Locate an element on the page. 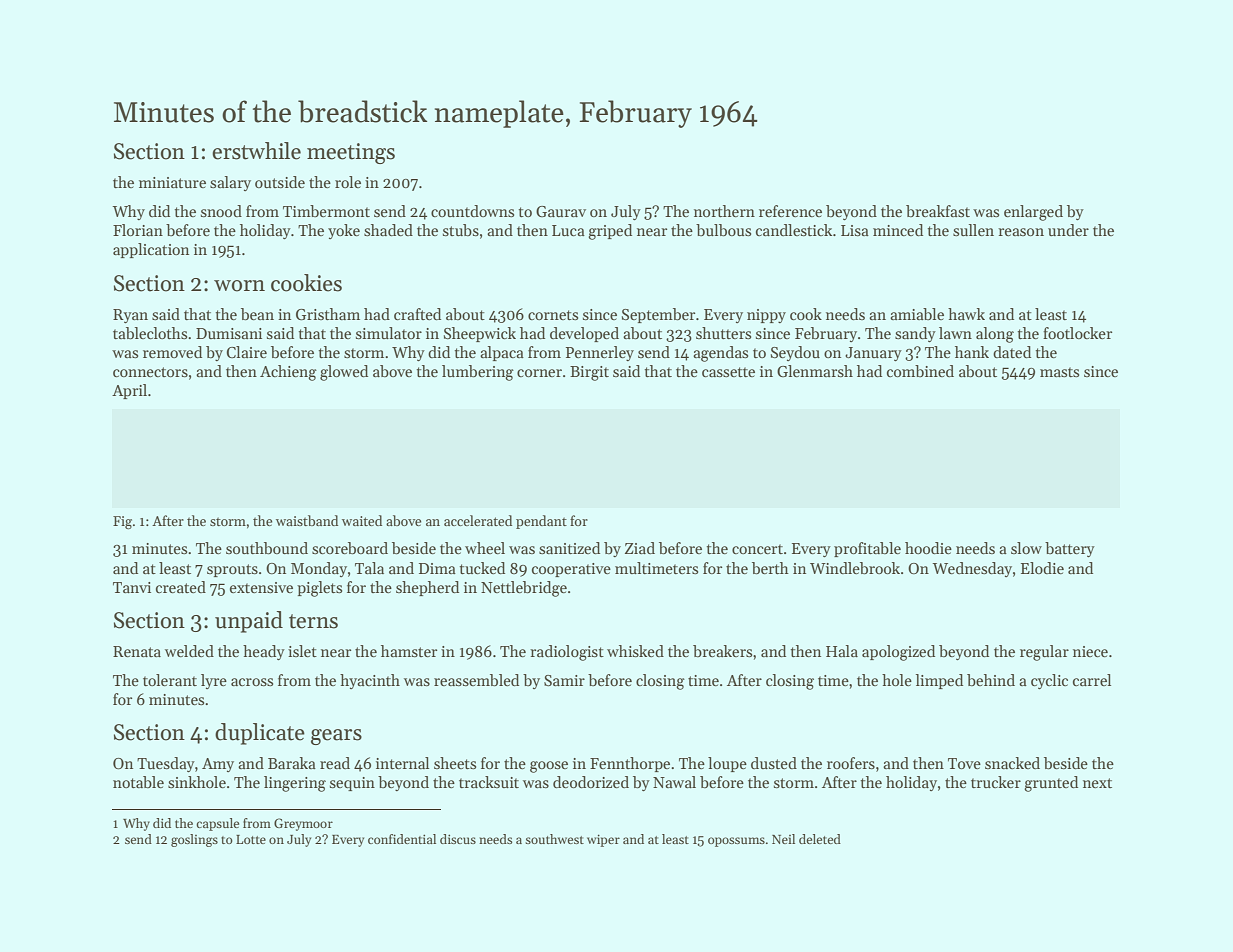  Nettlebridge is located at coordinates (524, 589).
